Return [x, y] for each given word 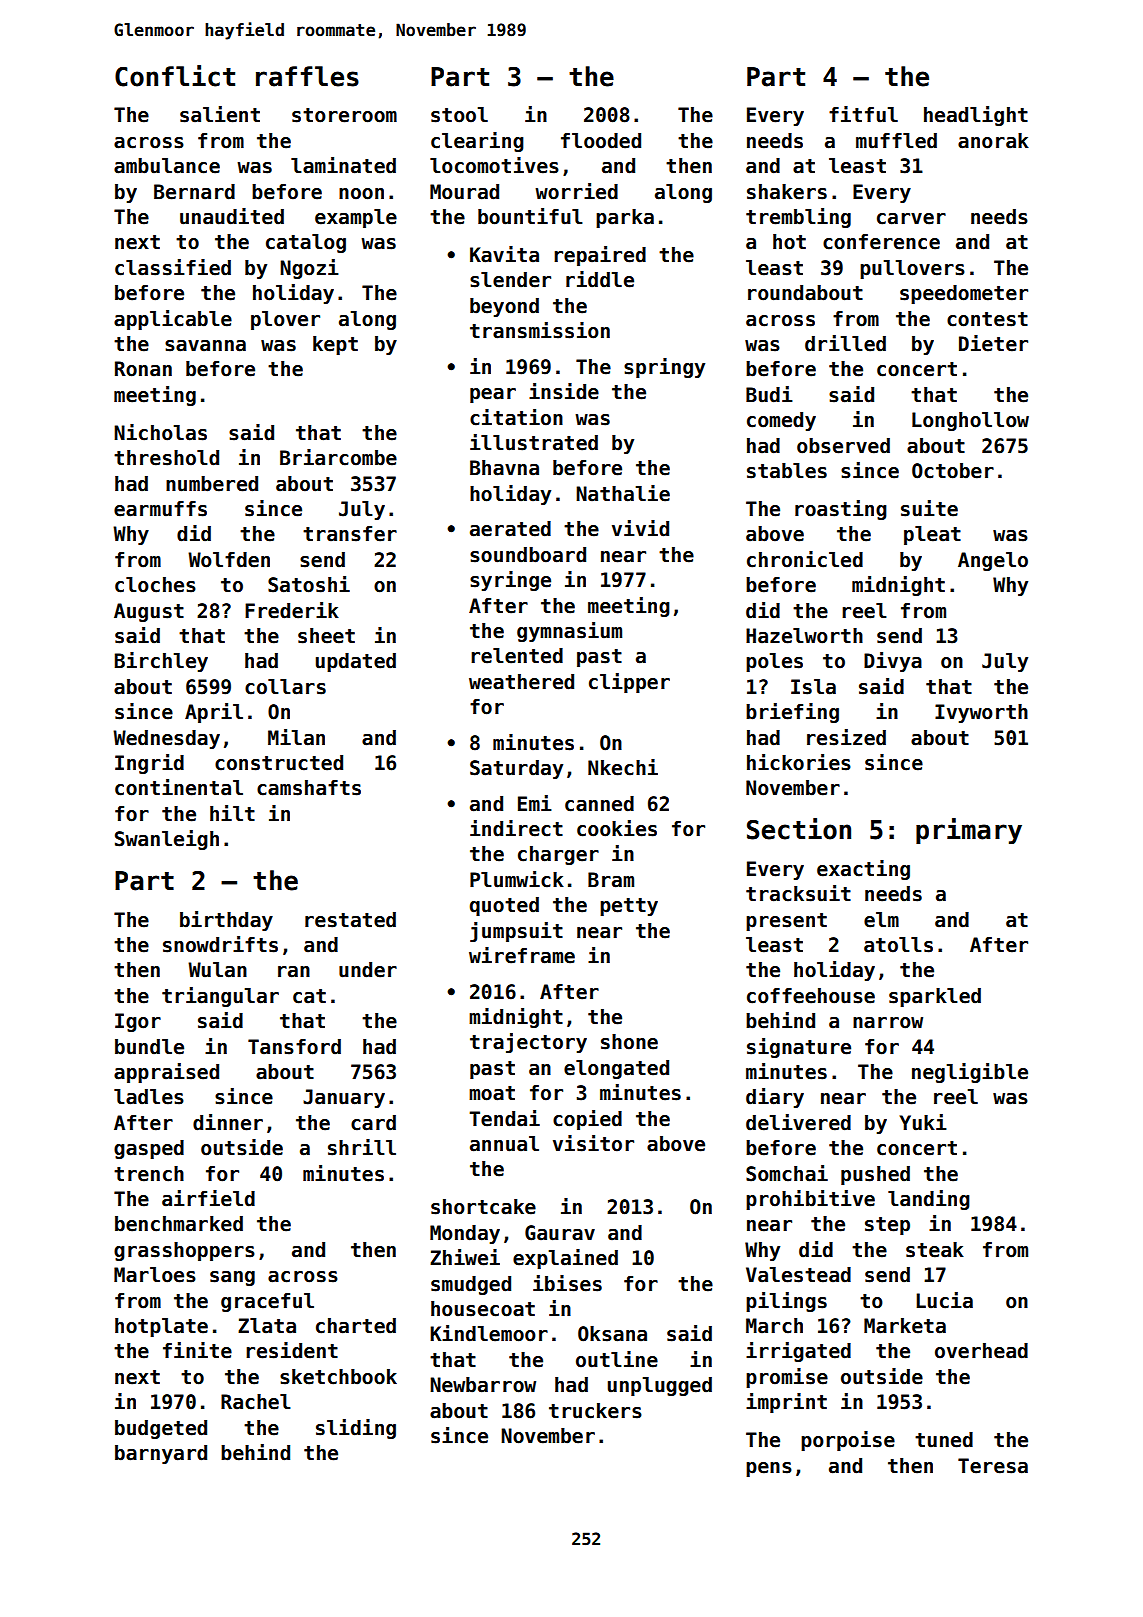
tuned [944, 1440]
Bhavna [504, 468]
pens [769, 1469]
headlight [976, 116]
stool [459, 115]
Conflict [175, 76]
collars [285, 687]
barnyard [161, 1454]
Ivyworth [981, 713]
